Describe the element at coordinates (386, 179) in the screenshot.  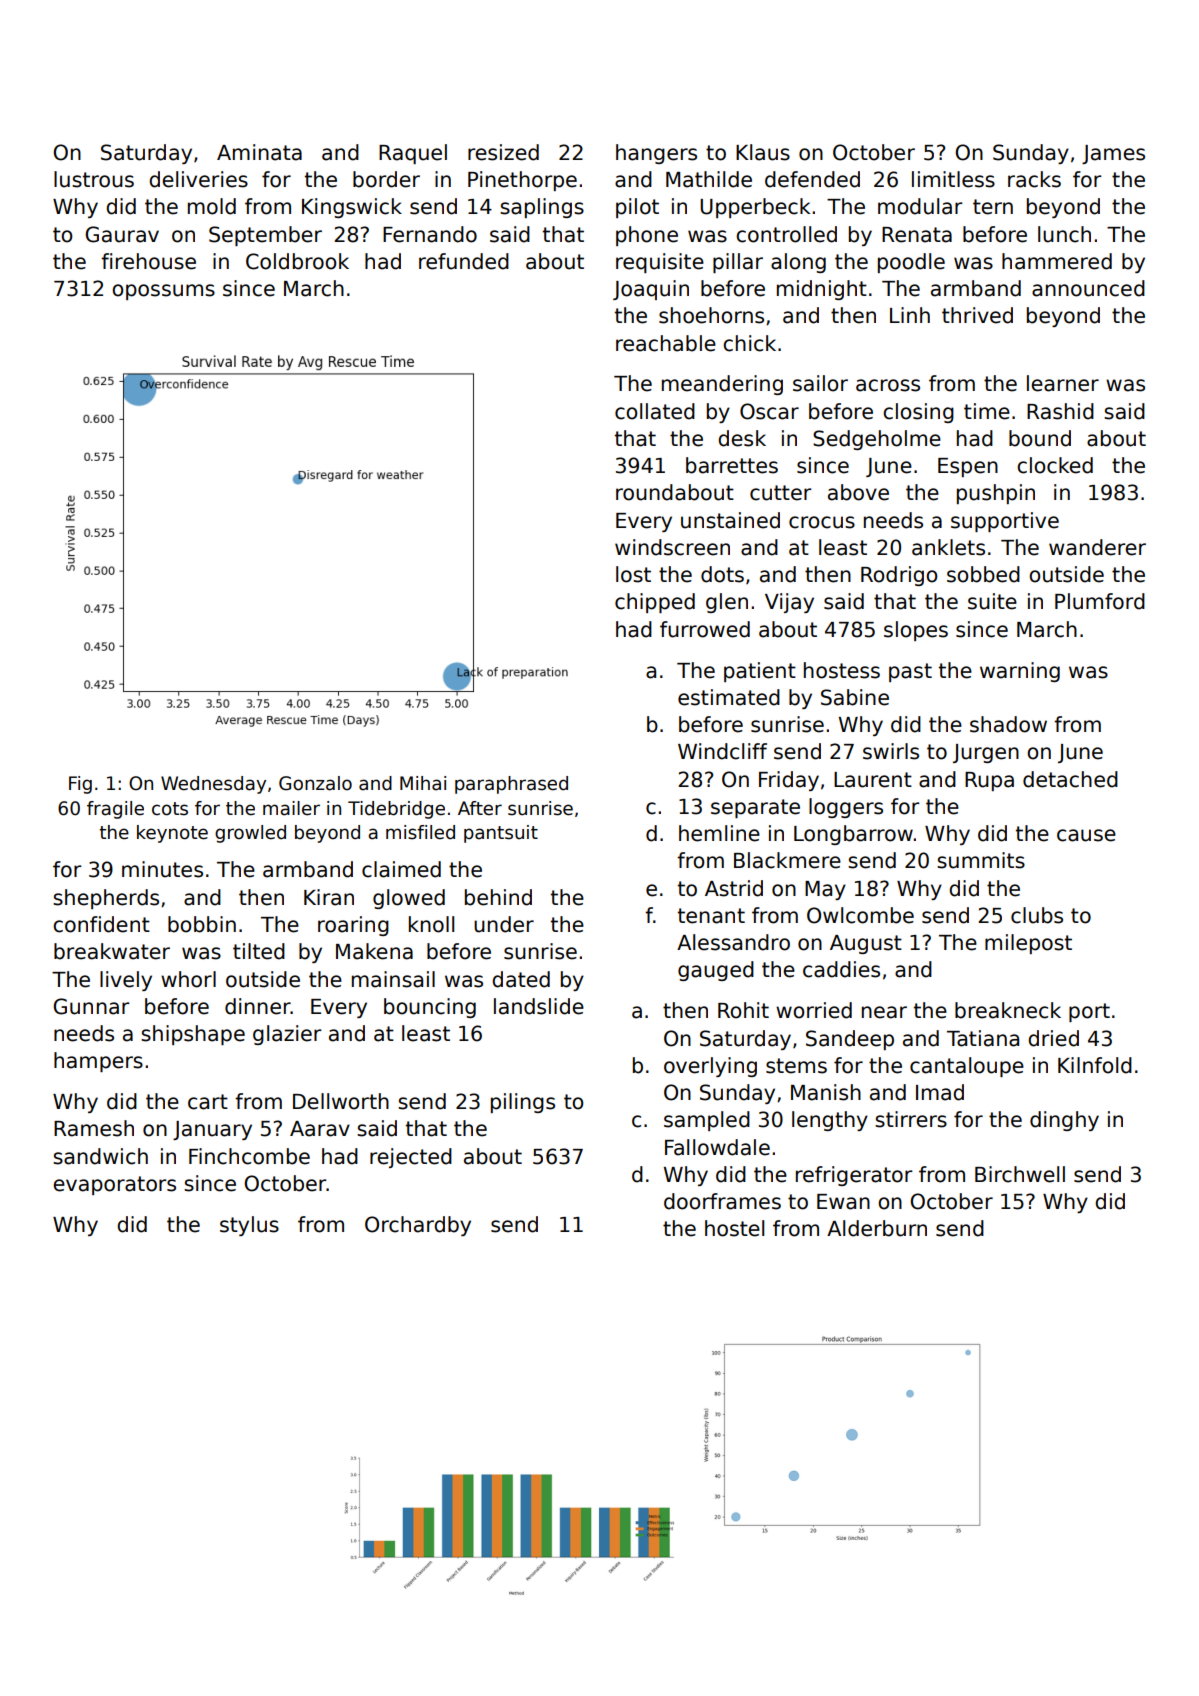
I see `border` at that location.
